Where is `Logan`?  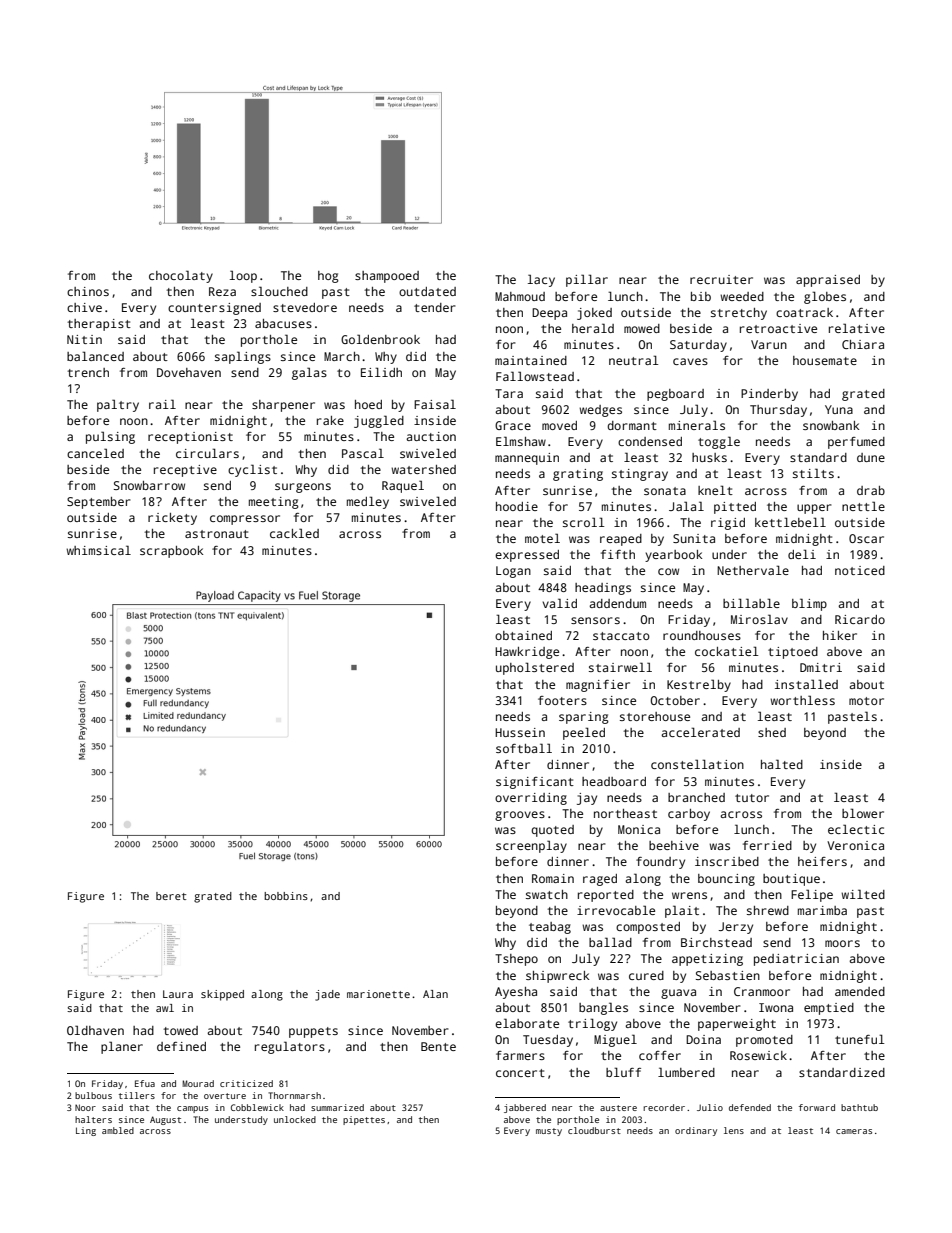
Logan is located at coordinates (513, 572).
